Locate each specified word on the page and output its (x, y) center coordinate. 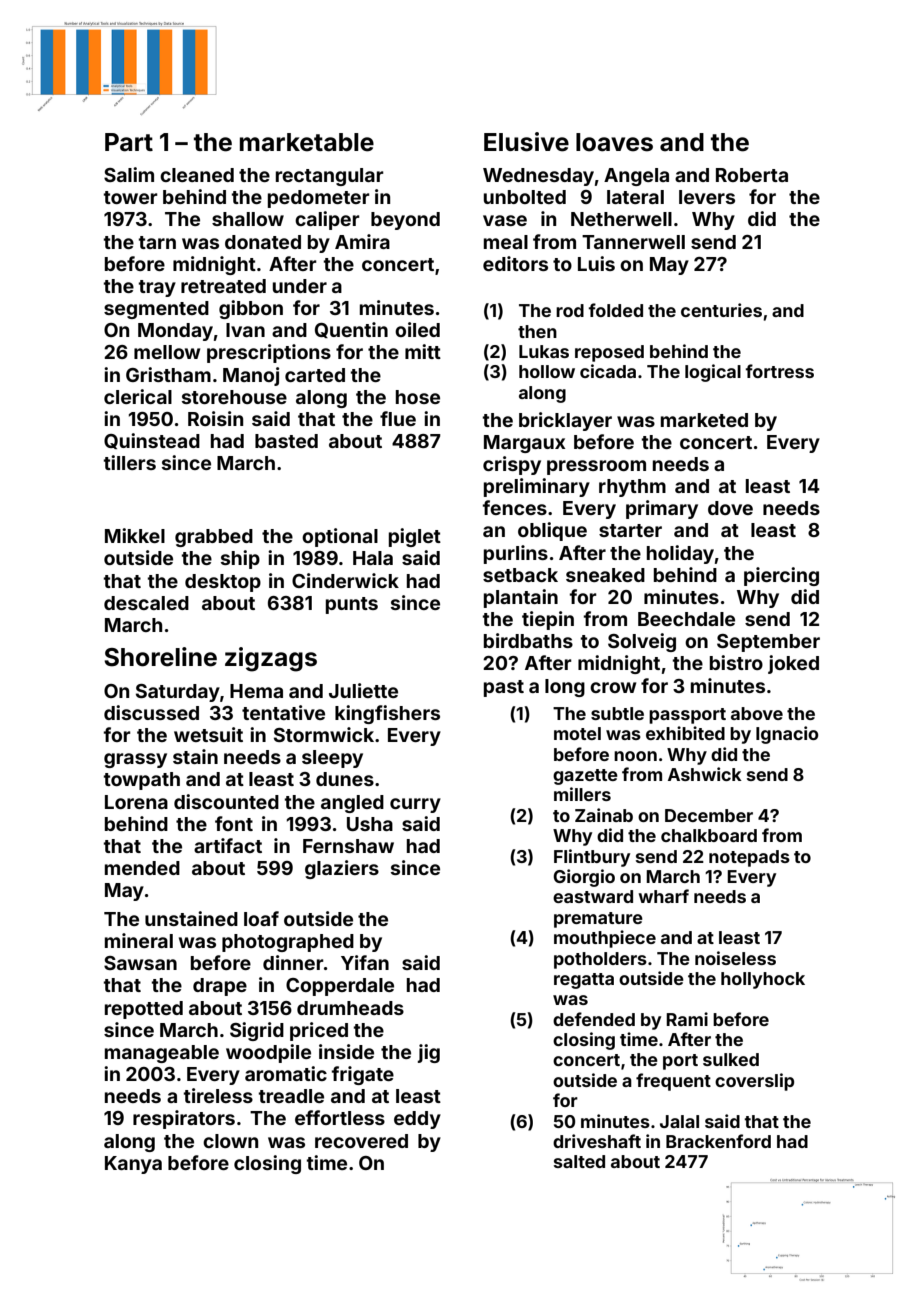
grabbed (214, 538)
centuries (721, 310)
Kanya (133, 1165)
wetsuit (208, 734)
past (504, 688)
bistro (736, 662)
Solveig (642, 642)
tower (131, 197)
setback (520, 575)
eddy (417, 1120)
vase (505, 220)
